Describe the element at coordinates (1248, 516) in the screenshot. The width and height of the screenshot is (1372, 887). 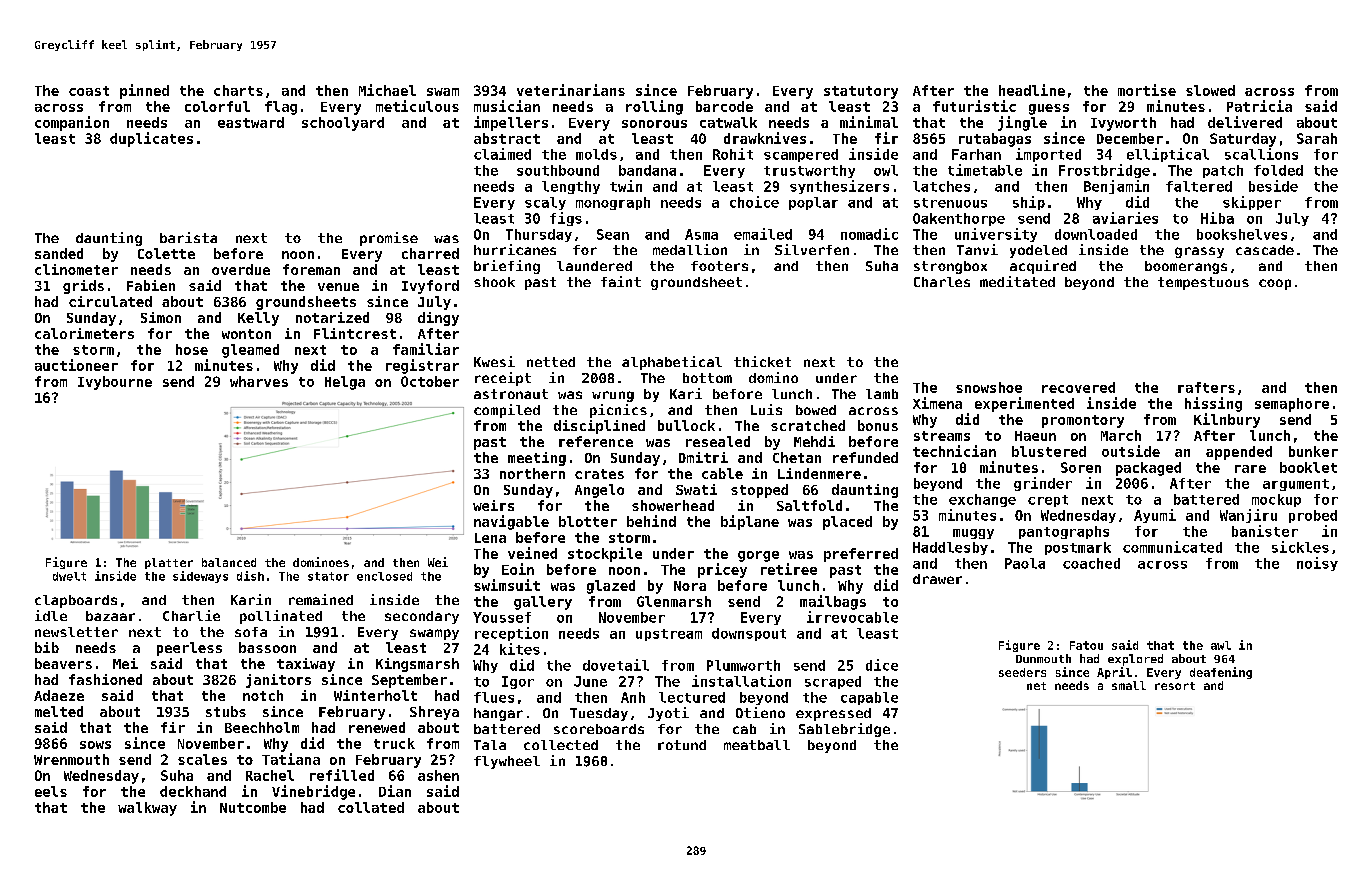
I see `Wanjiru` at that location.
